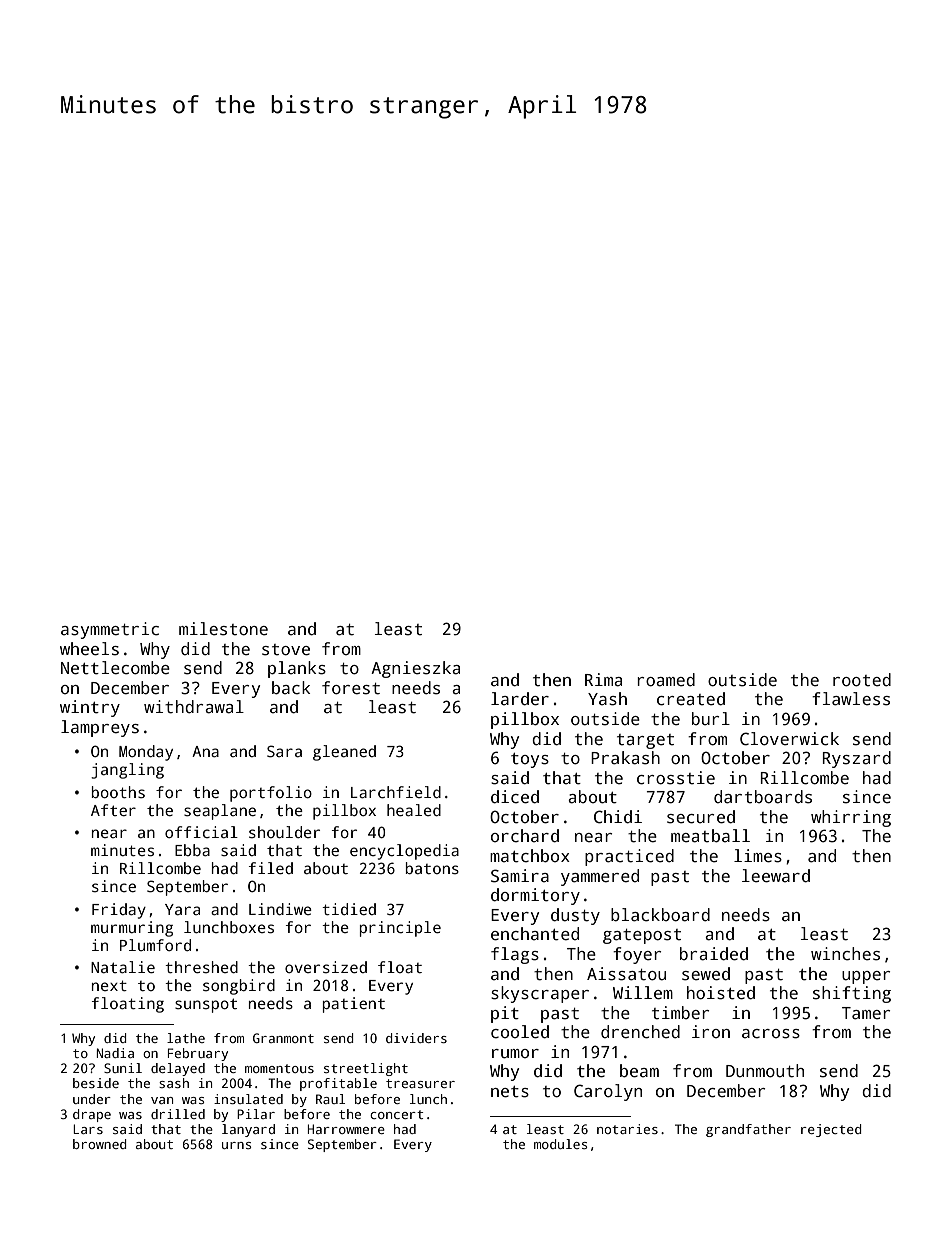 The image size is (952, 1233). What do you see at coordinates (789, 739) in the screenshot?
I see `Cloverwick` at bounding box center [789, 739].
